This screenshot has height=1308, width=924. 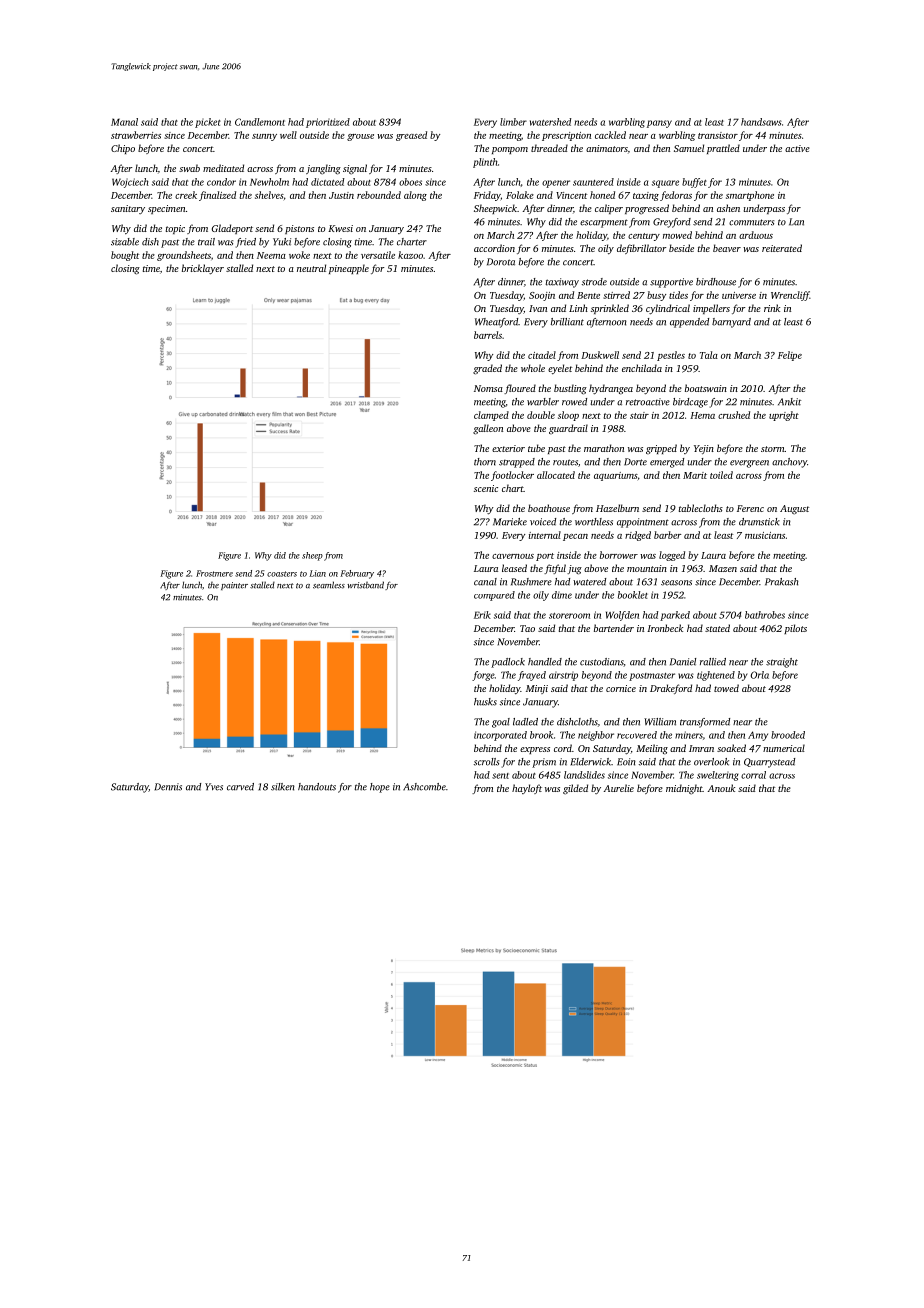 What do you see at coordinates (513, 556) in the screenshot?
I see `cavernous` at bounding box center [513, 556].
